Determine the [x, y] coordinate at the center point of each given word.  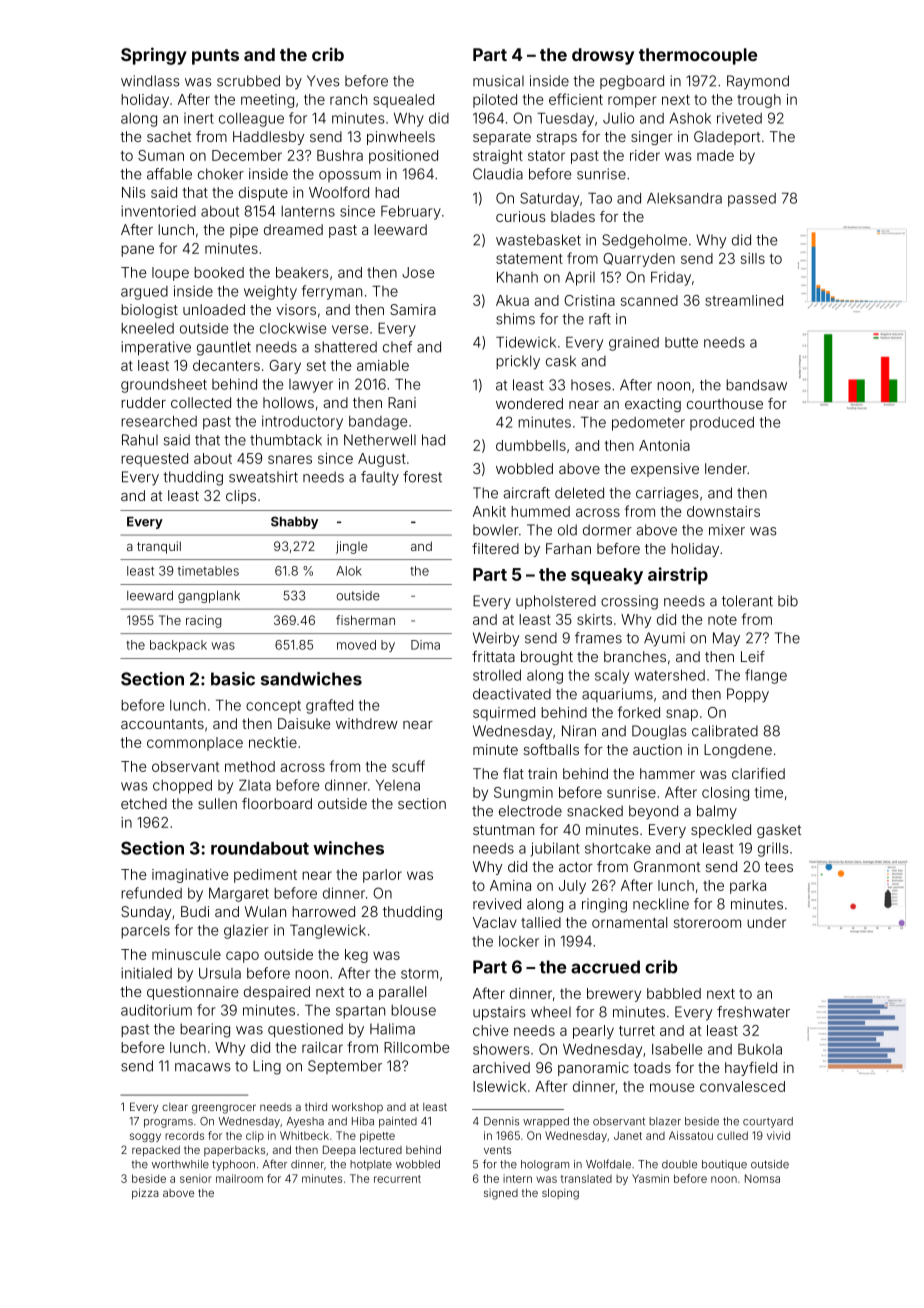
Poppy [748, 695]
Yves [323, 81]
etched [144, 803]
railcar [322, 1047]
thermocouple [698, 56]
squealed [403, 101]
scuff [408, 766]
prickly [518, 362]
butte [681, 342]
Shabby [294, 522]
